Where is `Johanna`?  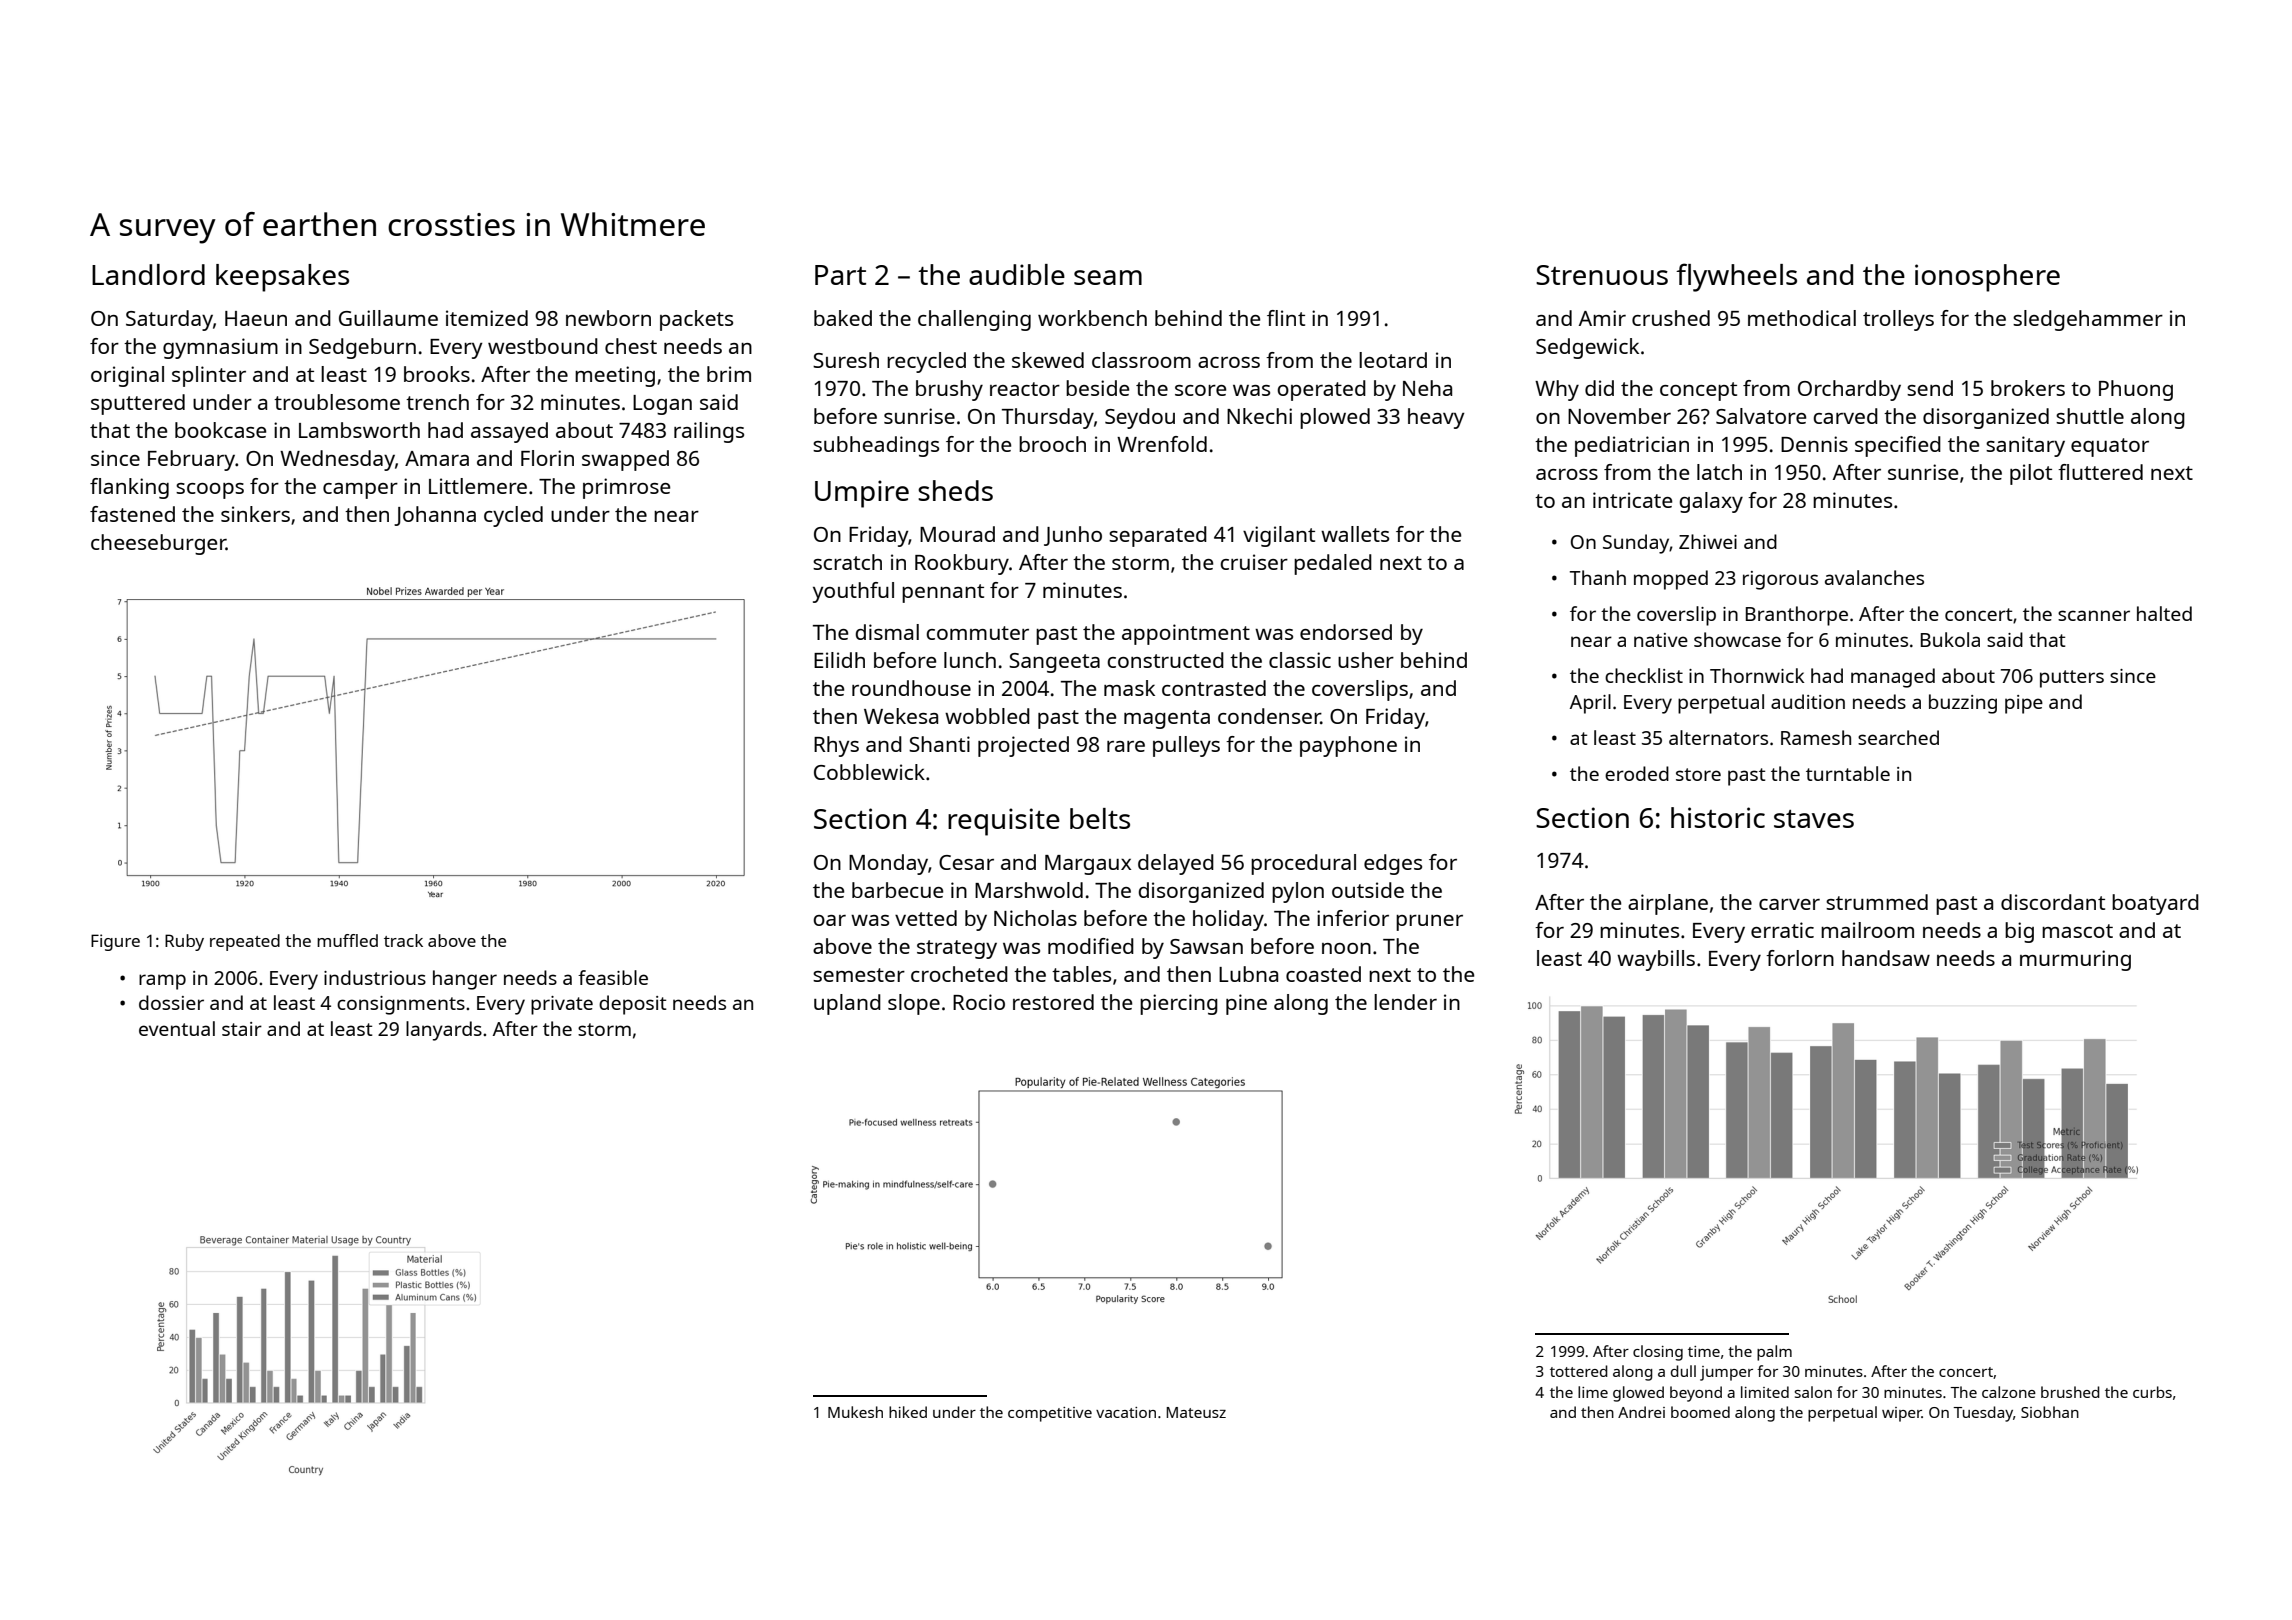 Johanna is located at coordinates (435, 516).
